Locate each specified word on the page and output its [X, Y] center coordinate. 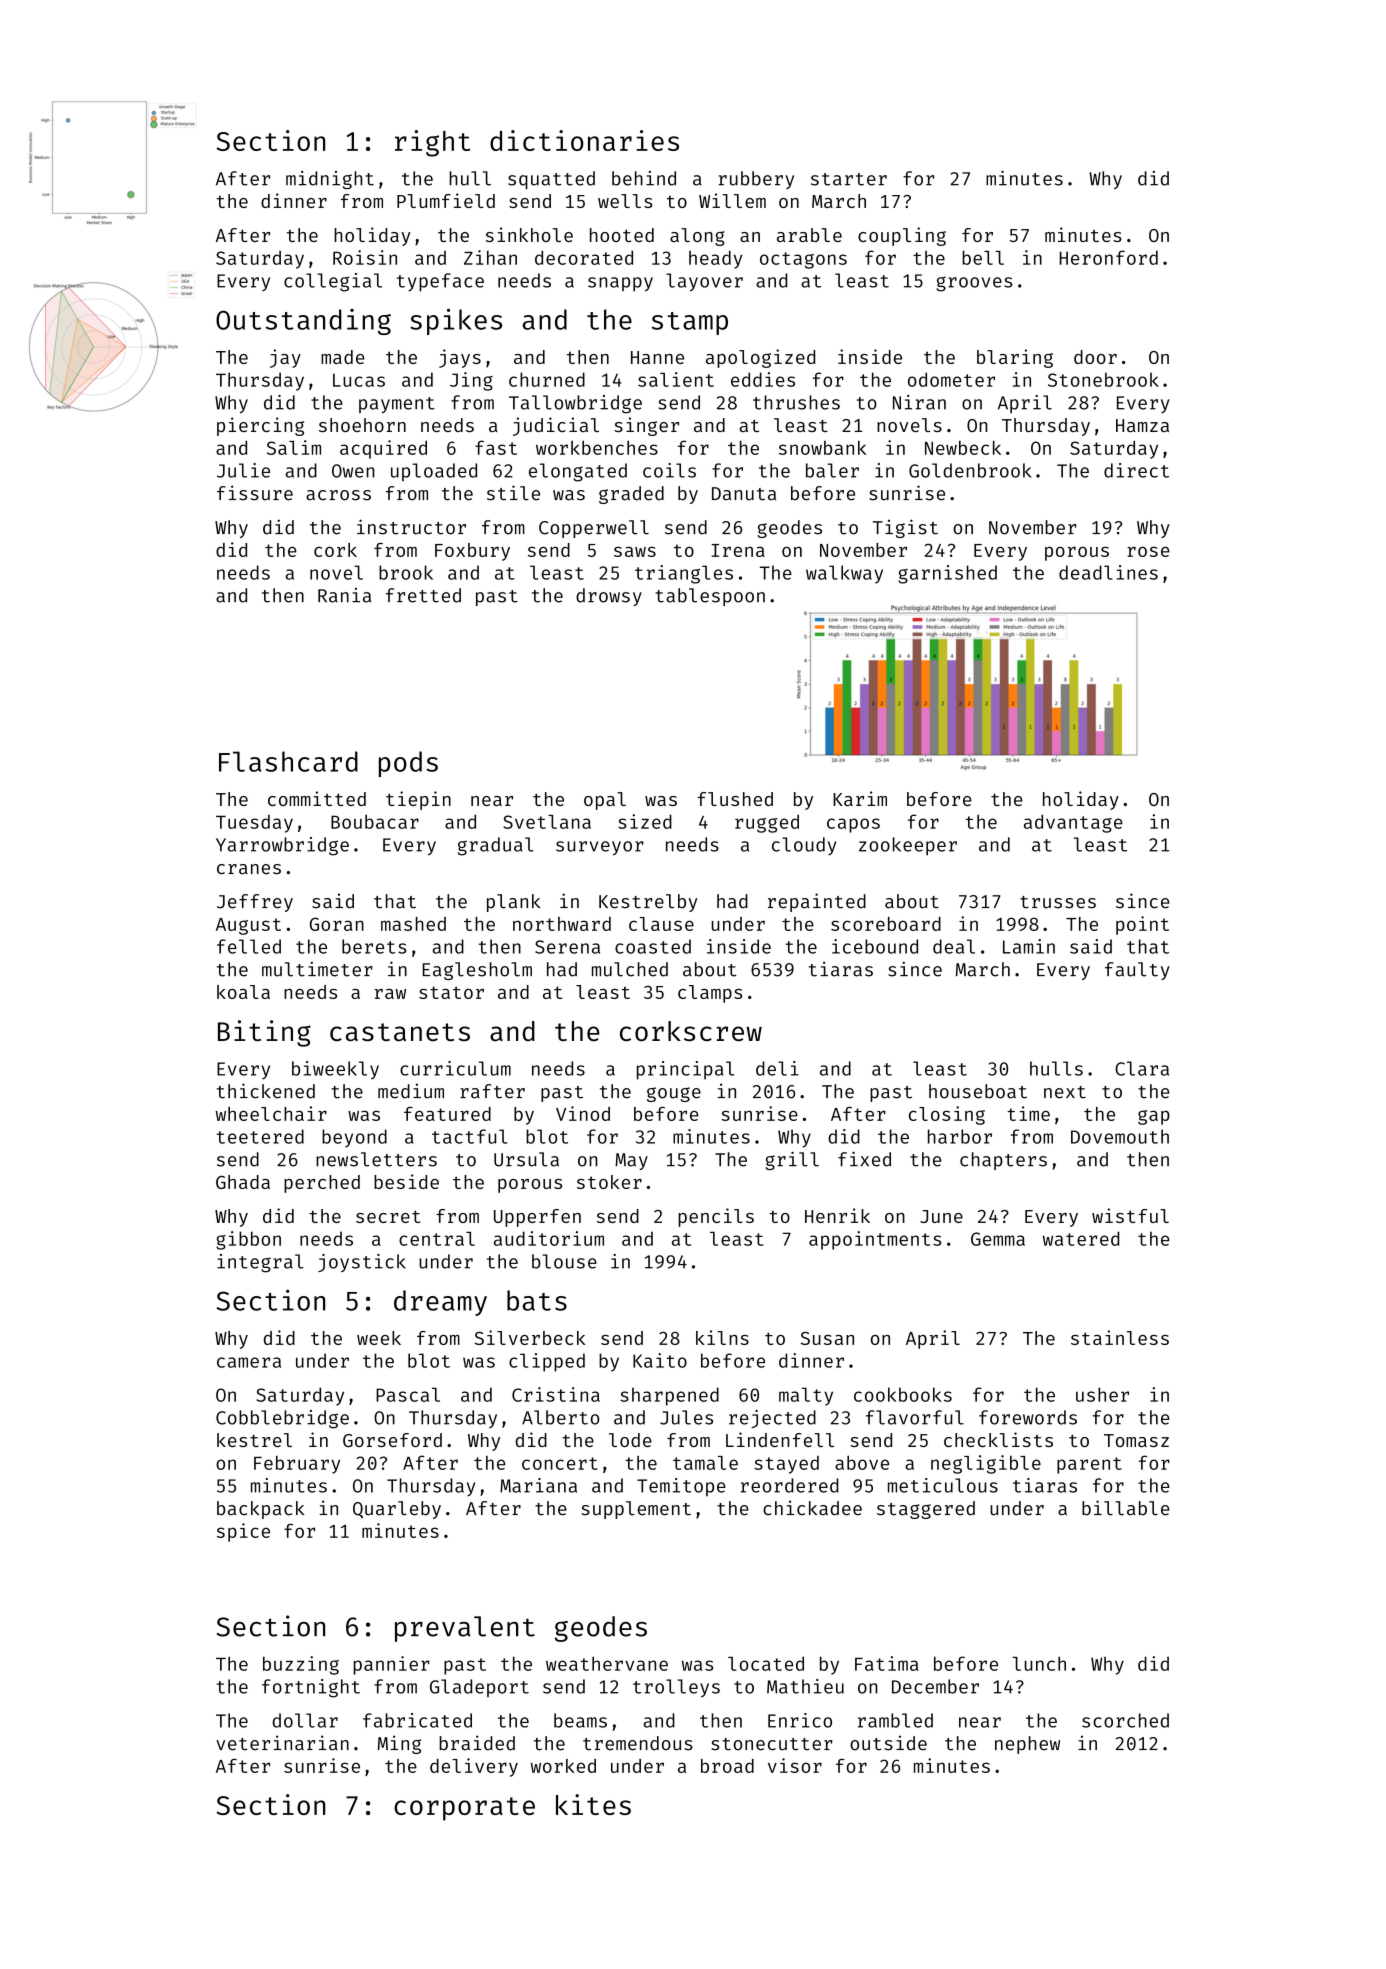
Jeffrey [255, 903]
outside [888, 1743]
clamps [710, 994]
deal [954, 946]
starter [849, 179]
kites [593, 1804]
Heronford [1109, 257]
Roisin [365, 257]
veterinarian [282, 1743]
